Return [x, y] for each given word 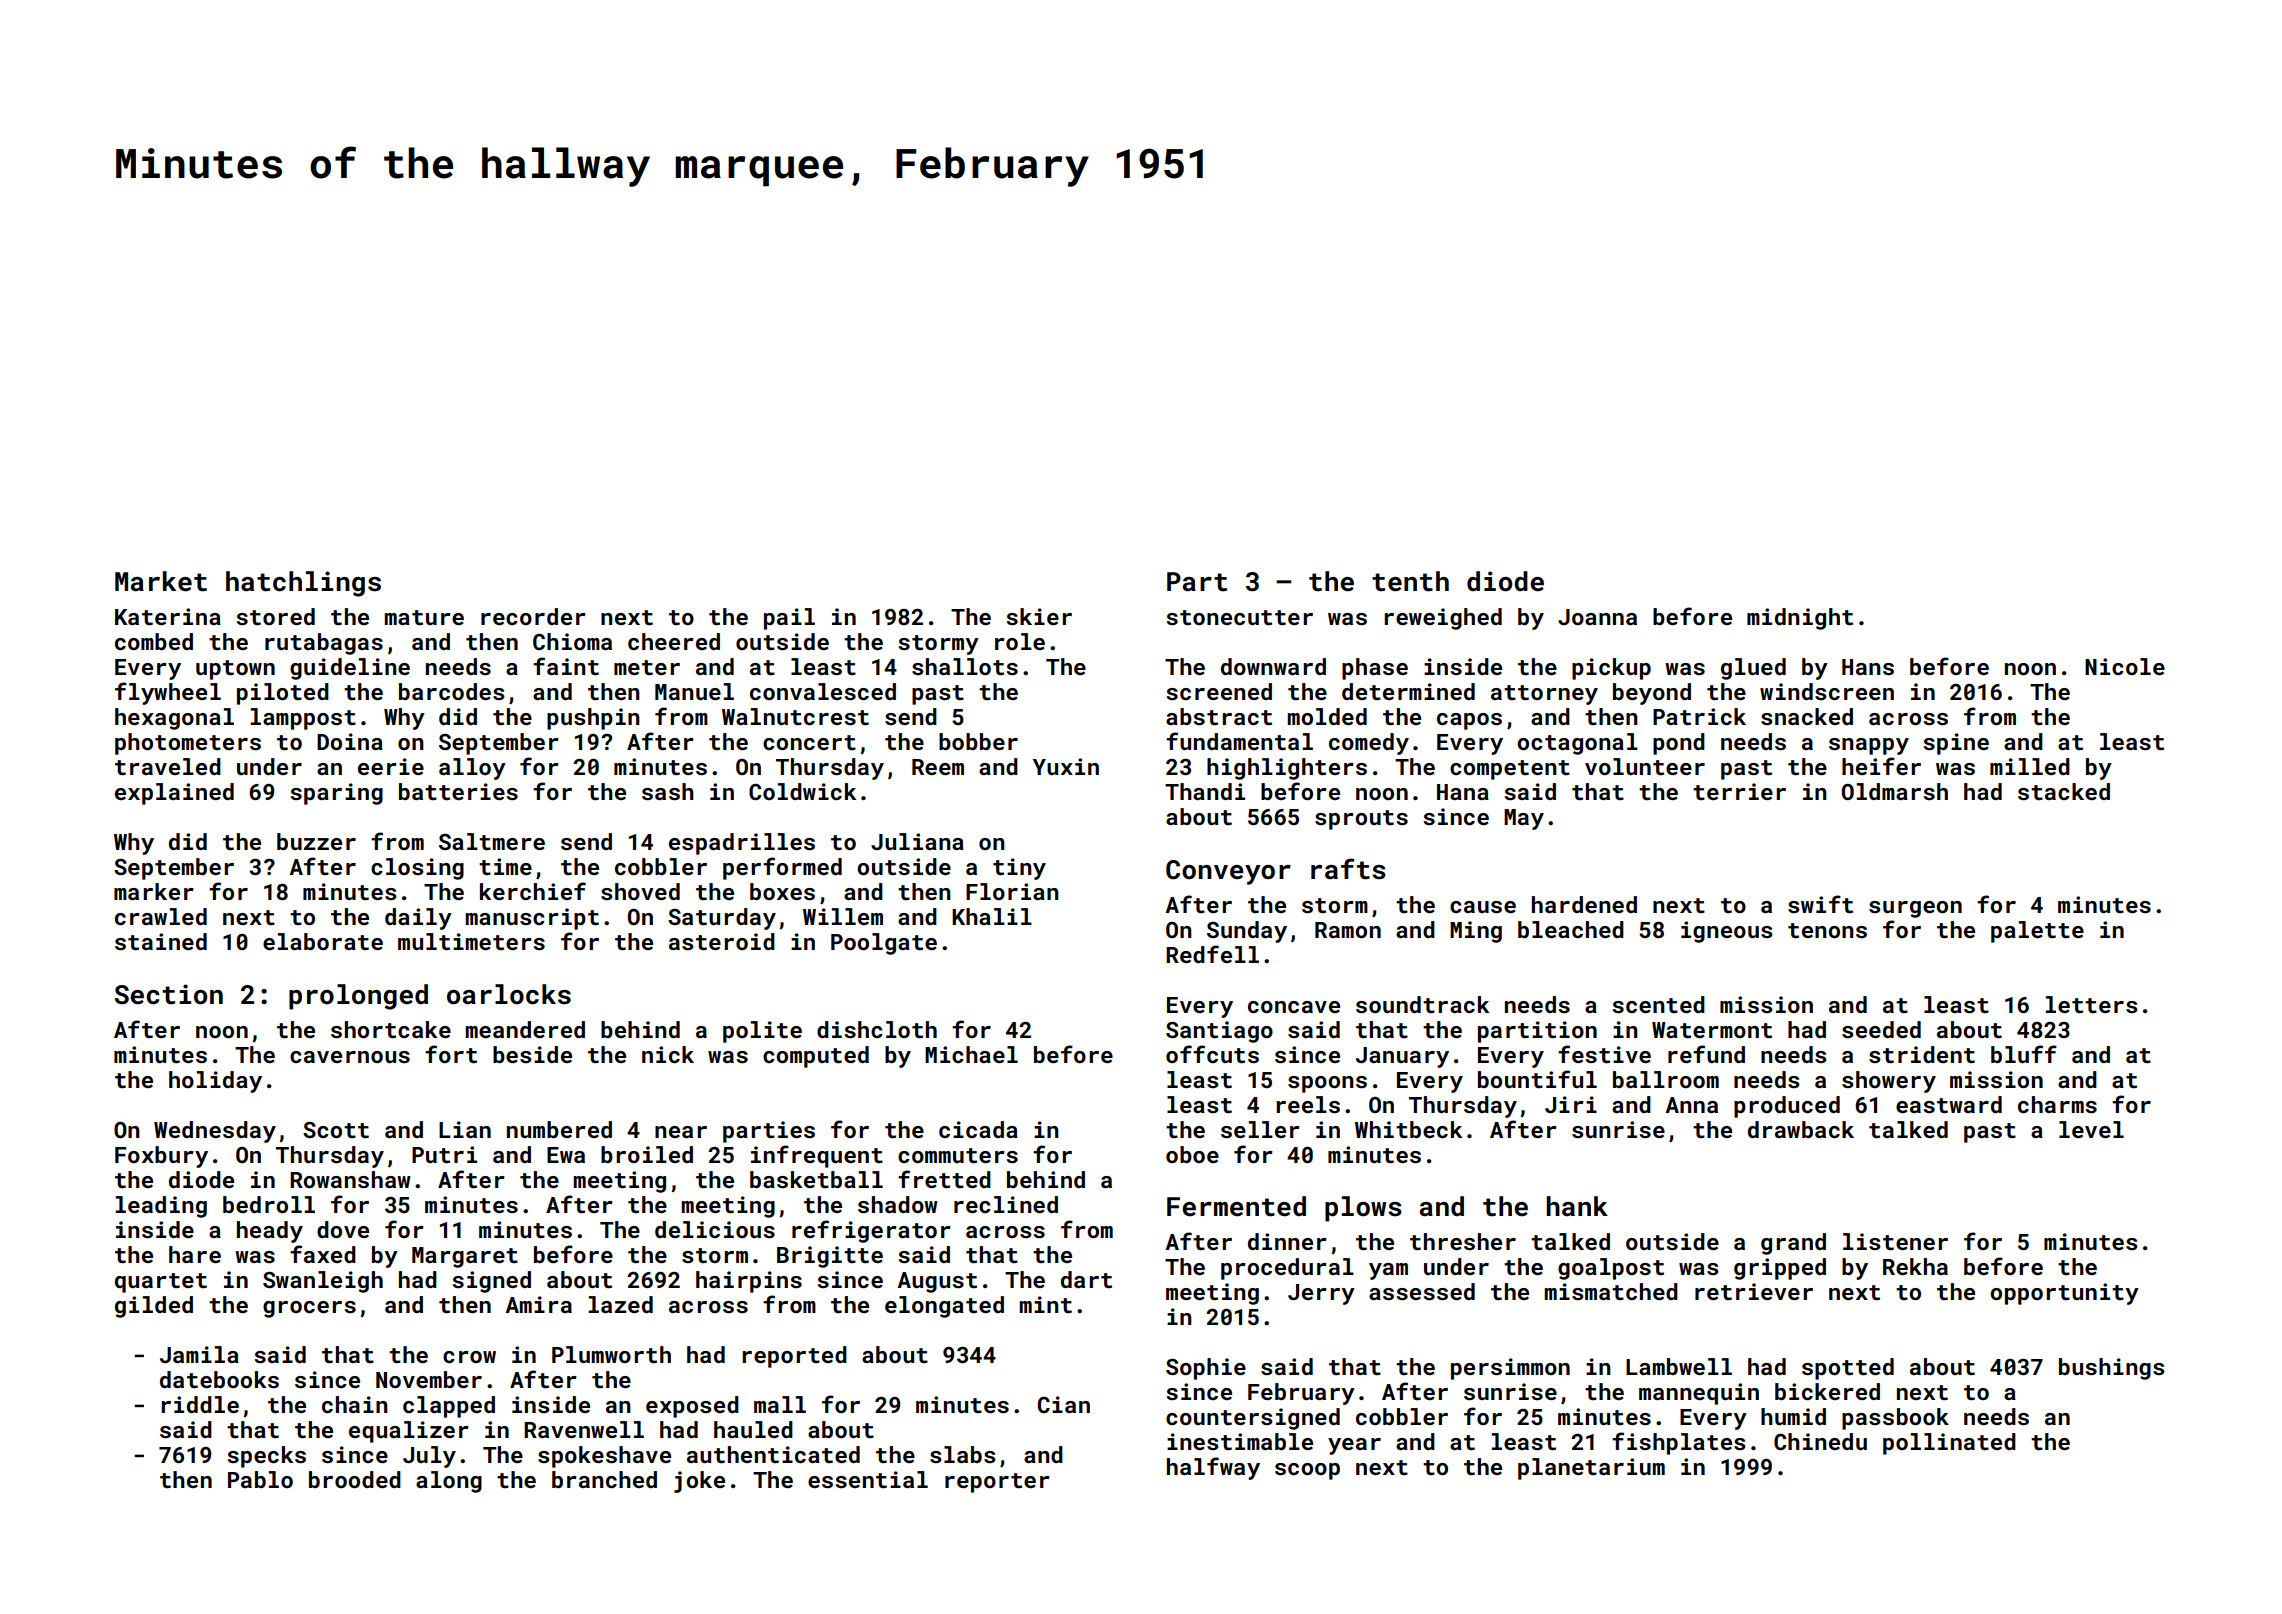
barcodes [452, 691]
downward [1273, 666]
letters [2092, 1004]
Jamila [199, 1354]
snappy [1869, 746]
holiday [215, 1082]
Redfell [1212, 954]
